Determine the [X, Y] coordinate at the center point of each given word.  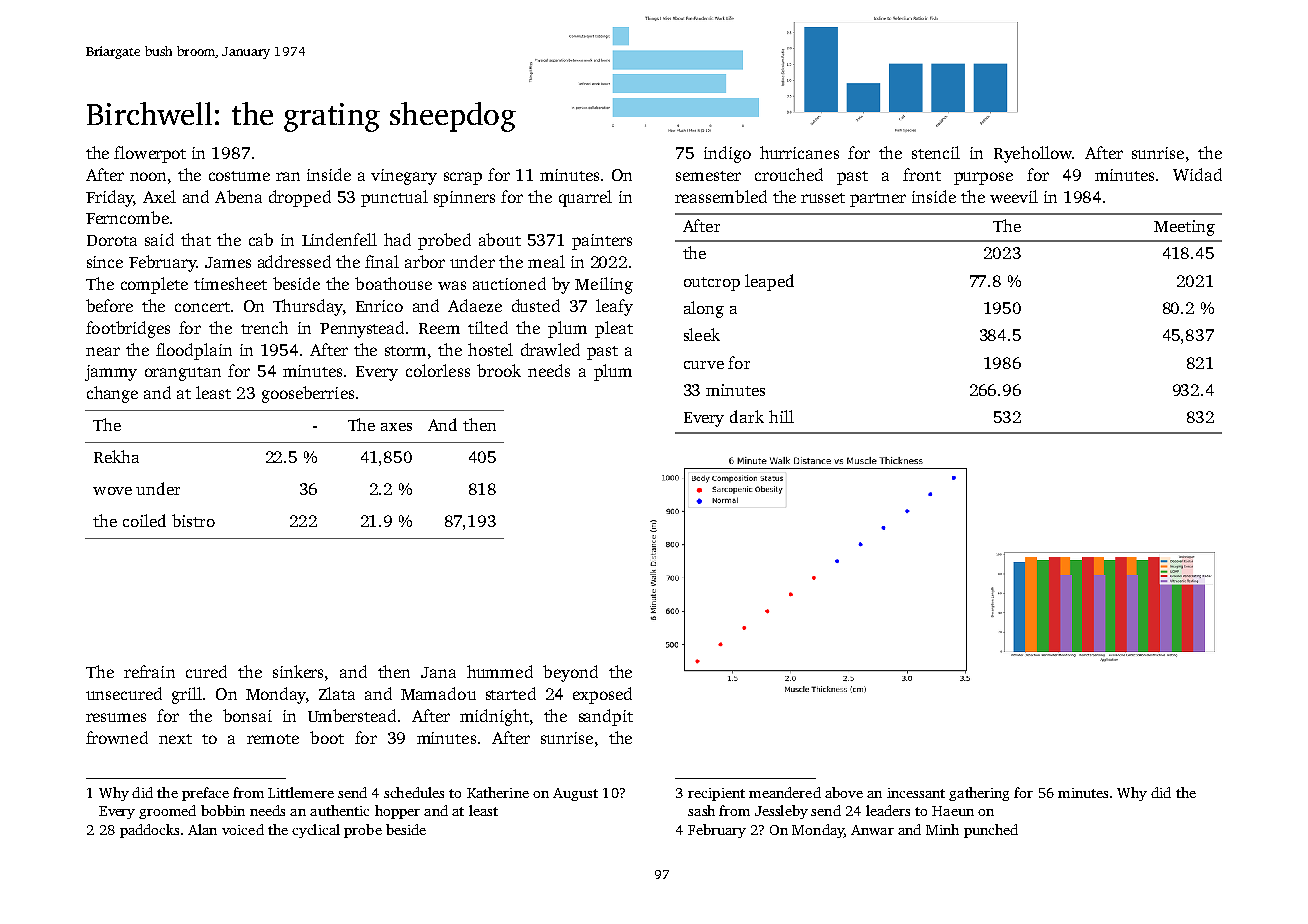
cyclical [316, 831]
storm [405, 351]
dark [747, 416]
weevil [1014, 196]
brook [499, 370]
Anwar [872, 830]
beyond [570, 673]
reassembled [721, 196]
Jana [438, 672]
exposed [602, 695]
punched [991, 831]
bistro [193, 520]
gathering [979, 794]
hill [781, 416]
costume [239, 176]
